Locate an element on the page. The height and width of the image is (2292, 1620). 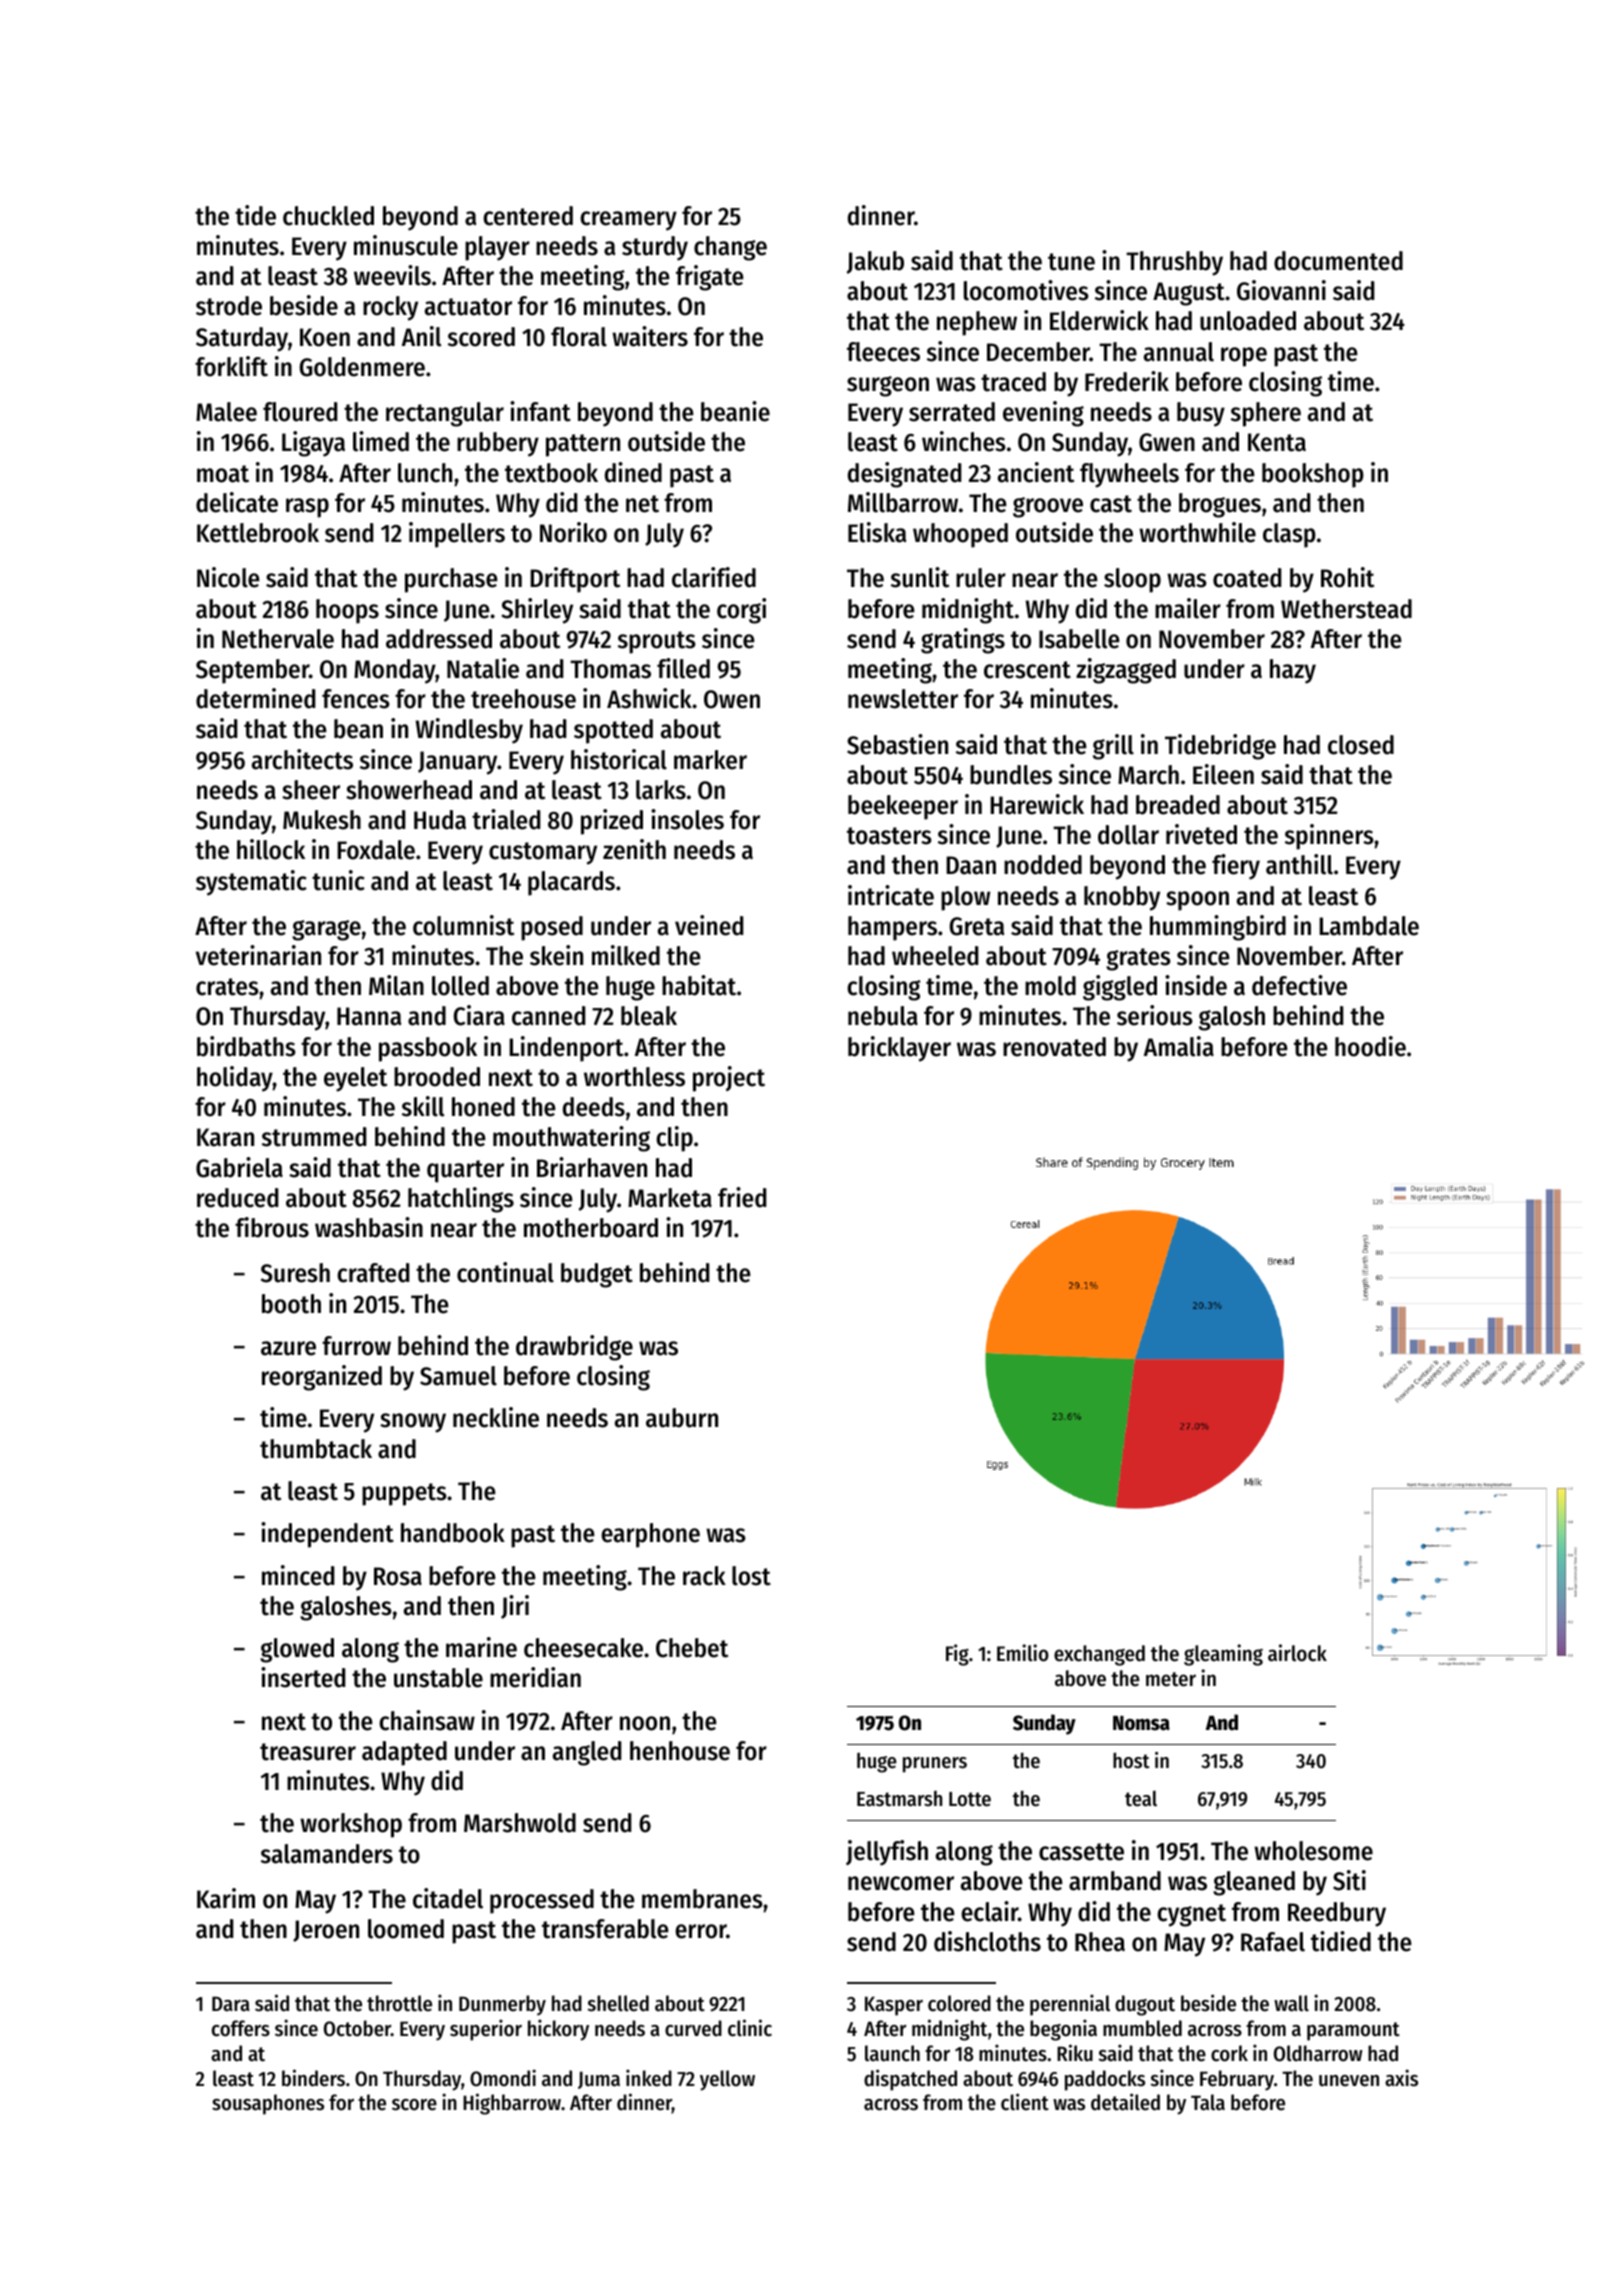
lunch is located at coordinates (425, 473).
